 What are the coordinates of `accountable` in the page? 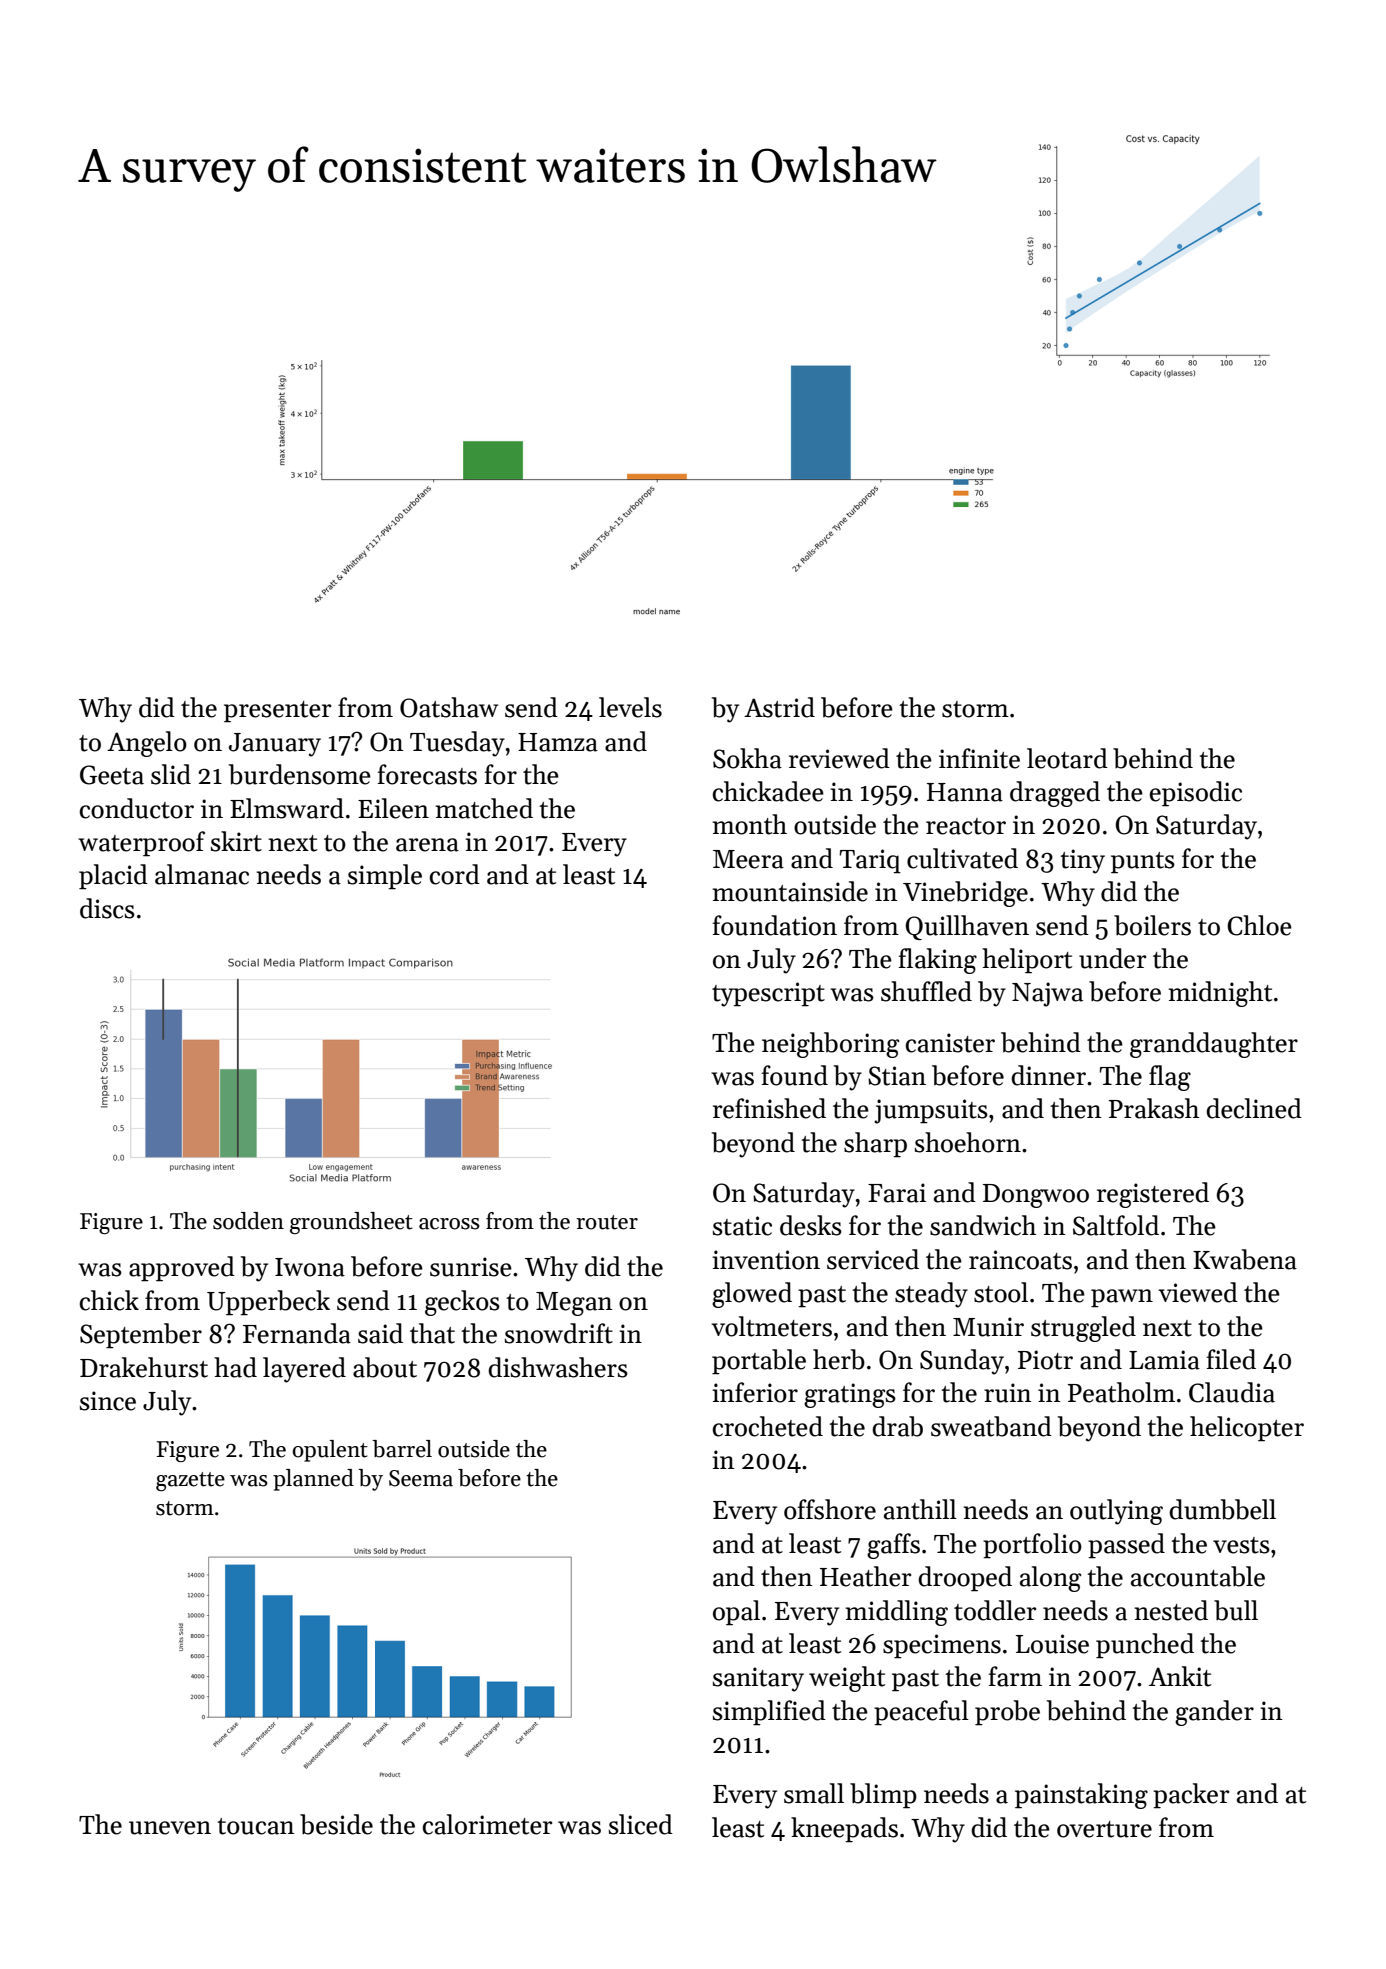 It's located at (1198, 1576).
